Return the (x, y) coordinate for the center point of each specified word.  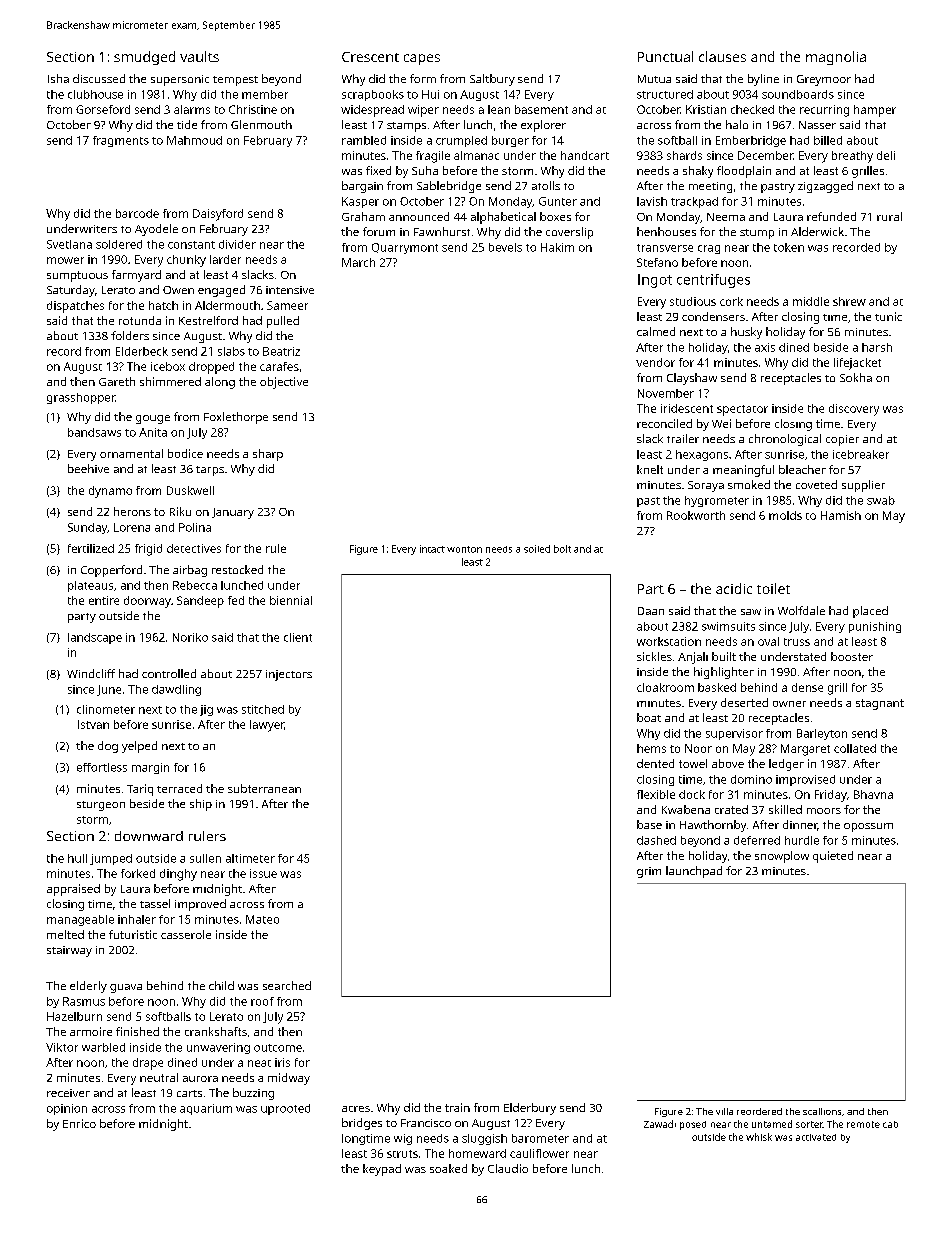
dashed (656, 840)
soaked (448, 1168)
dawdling (176, 690)
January (233, 513)
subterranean (264, 788)
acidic (734, 588)
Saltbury (492, 80)
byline (763, 80)
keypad (382, 1170)
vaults (199, 56)
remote (863, 1124)
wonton (464, 549)
